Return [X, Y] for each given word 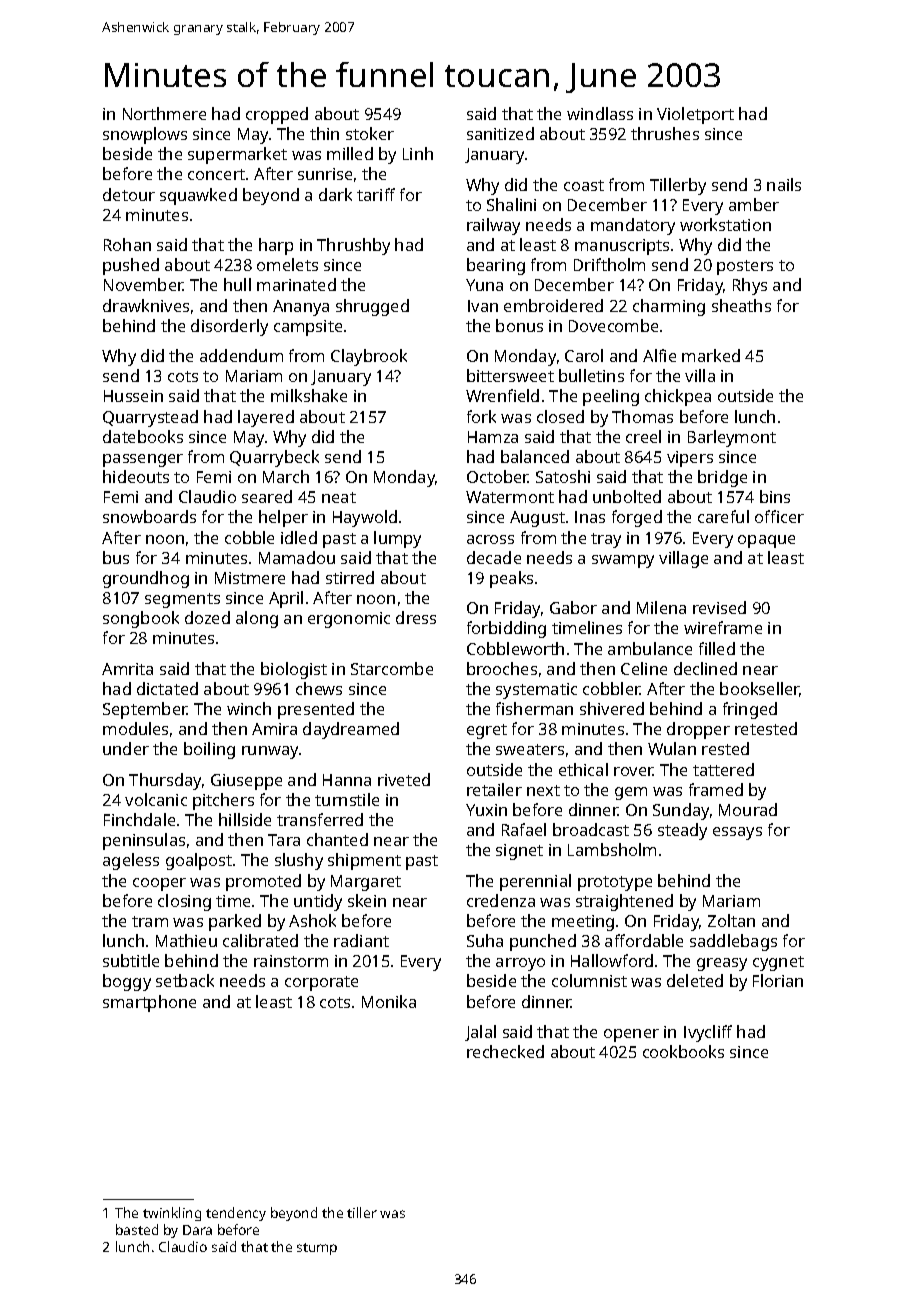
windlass [600, 113]
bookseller [760, 689]
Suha [485, 940]
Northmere [164, 113]
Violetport [695, 115]
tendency [236, 1214]
